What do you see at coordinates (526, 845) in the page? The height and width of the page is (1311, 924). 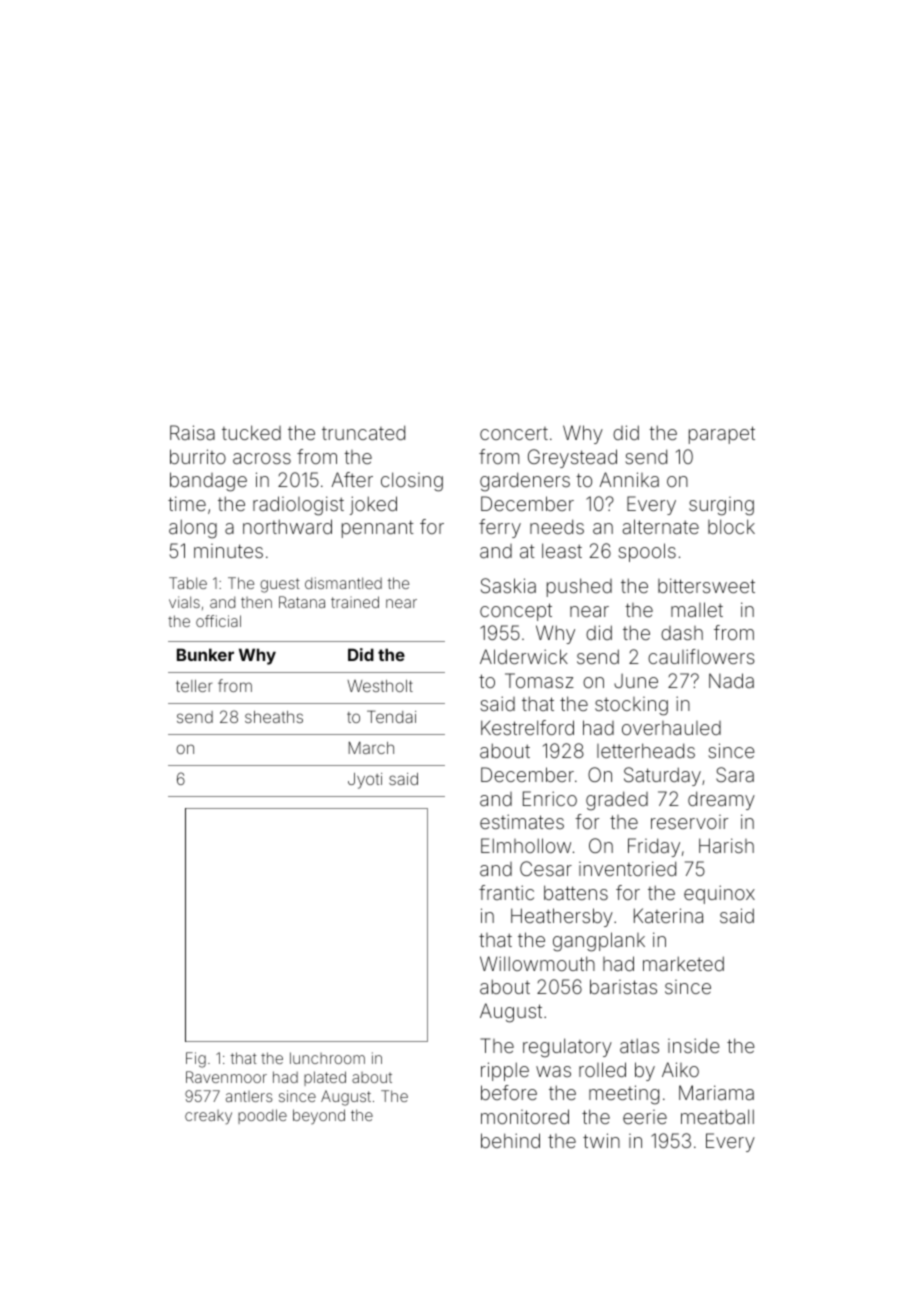 I see `Elmhollow` at bounding box center [526, 845].
